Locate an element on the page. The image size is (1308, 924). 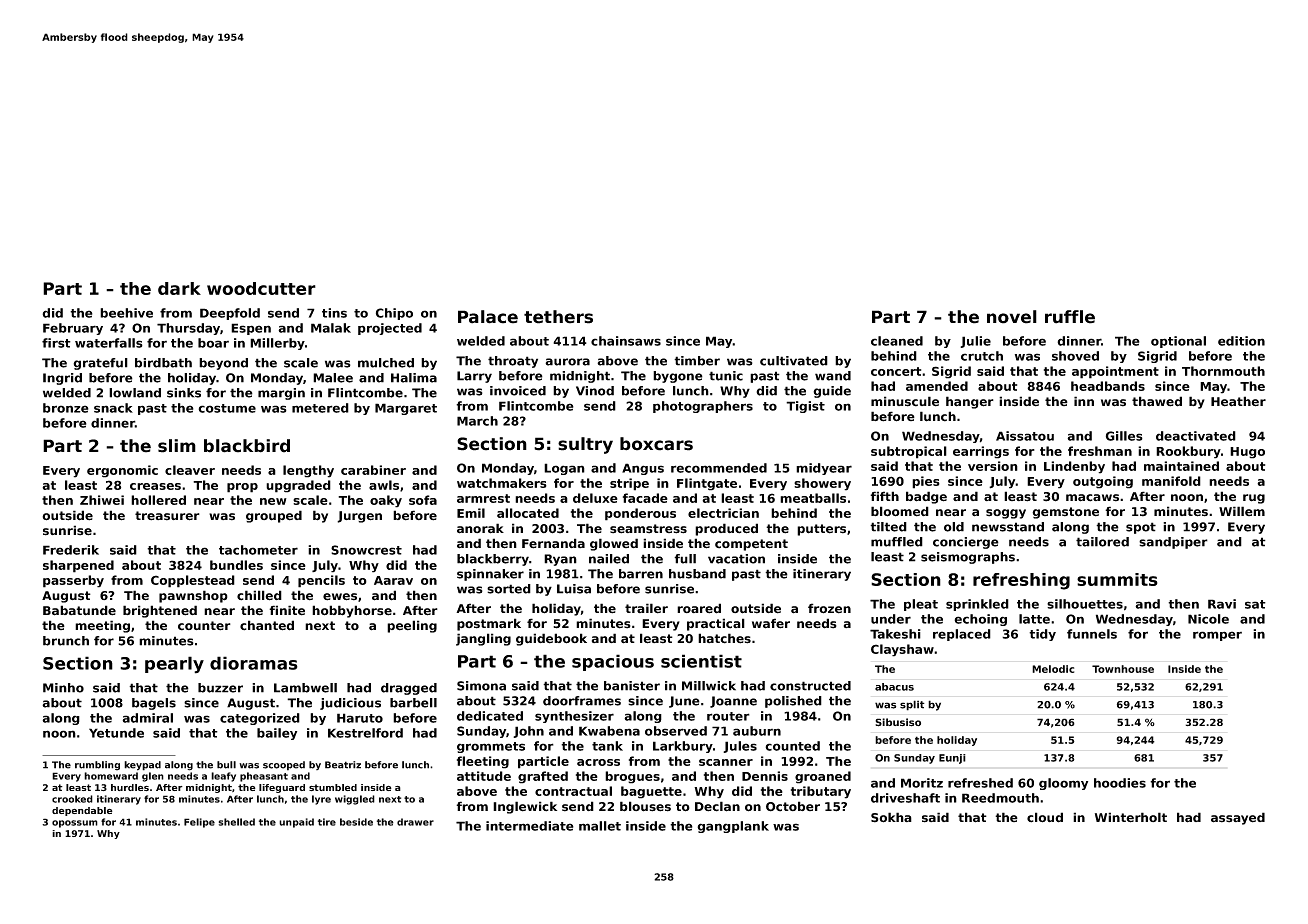
Thornmouth is located at coordinates (1223, 371).
